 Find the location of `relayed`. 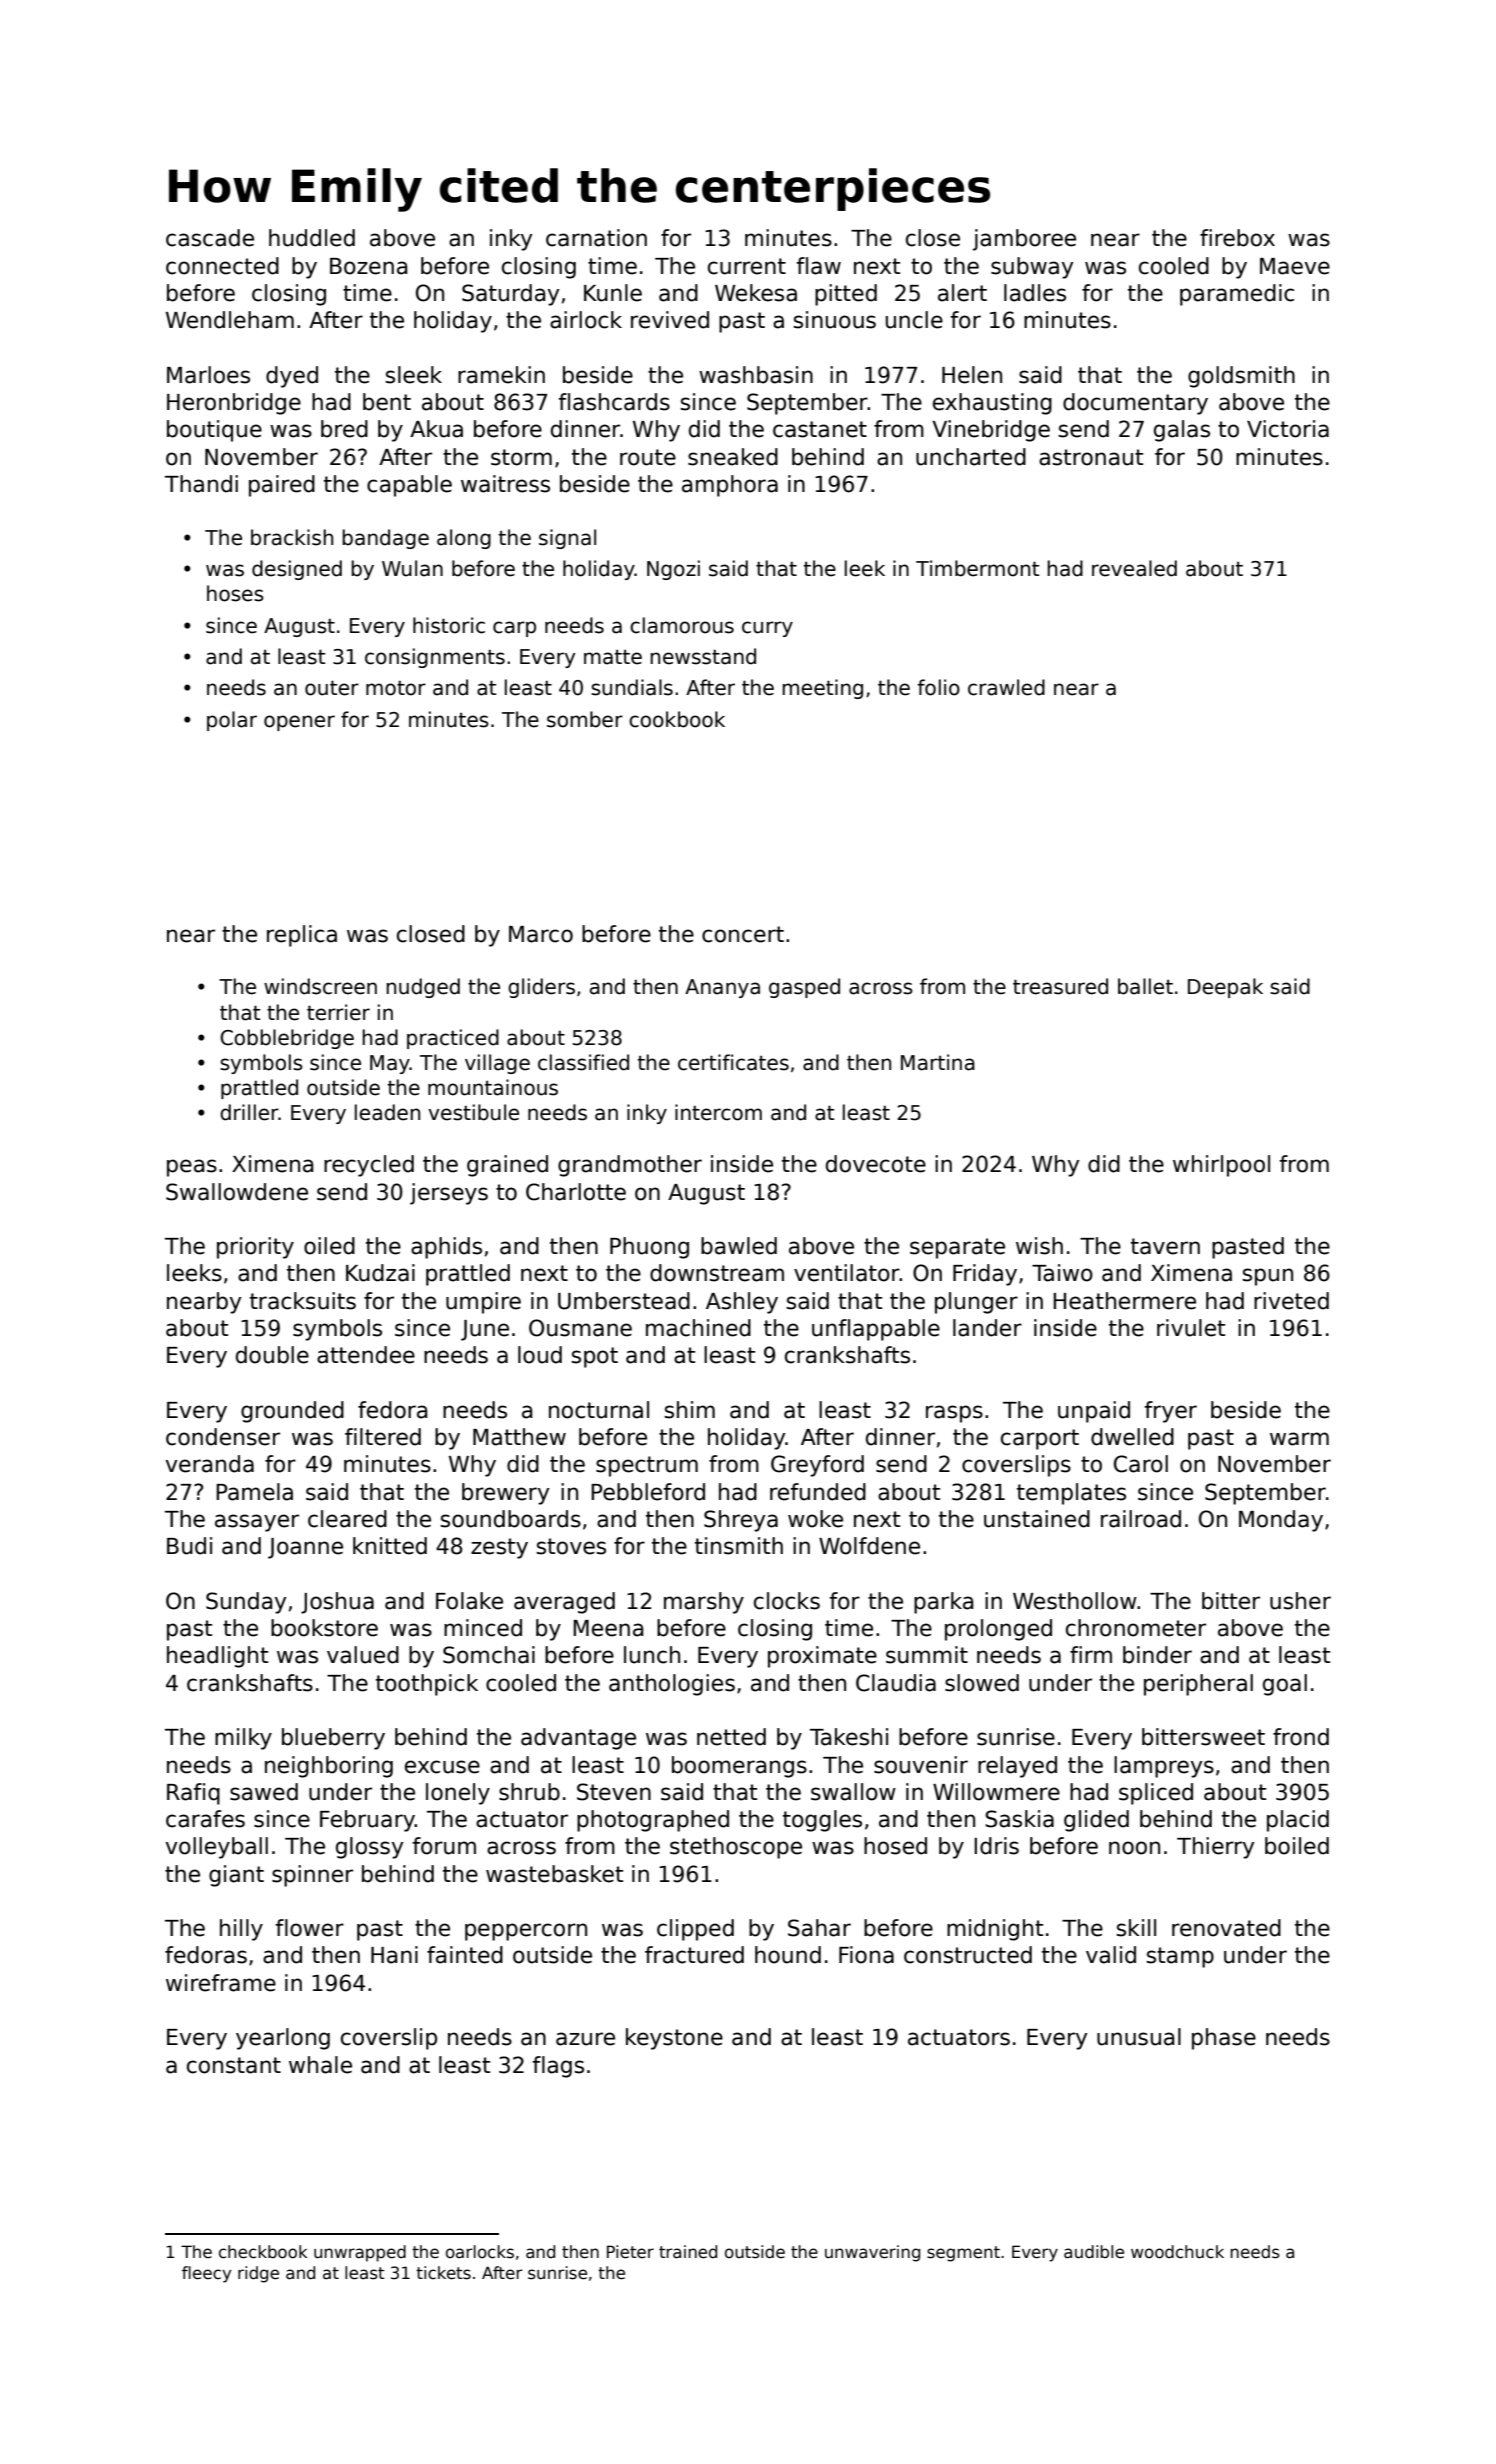

relayed is located at coordinates (1017, 1767).
